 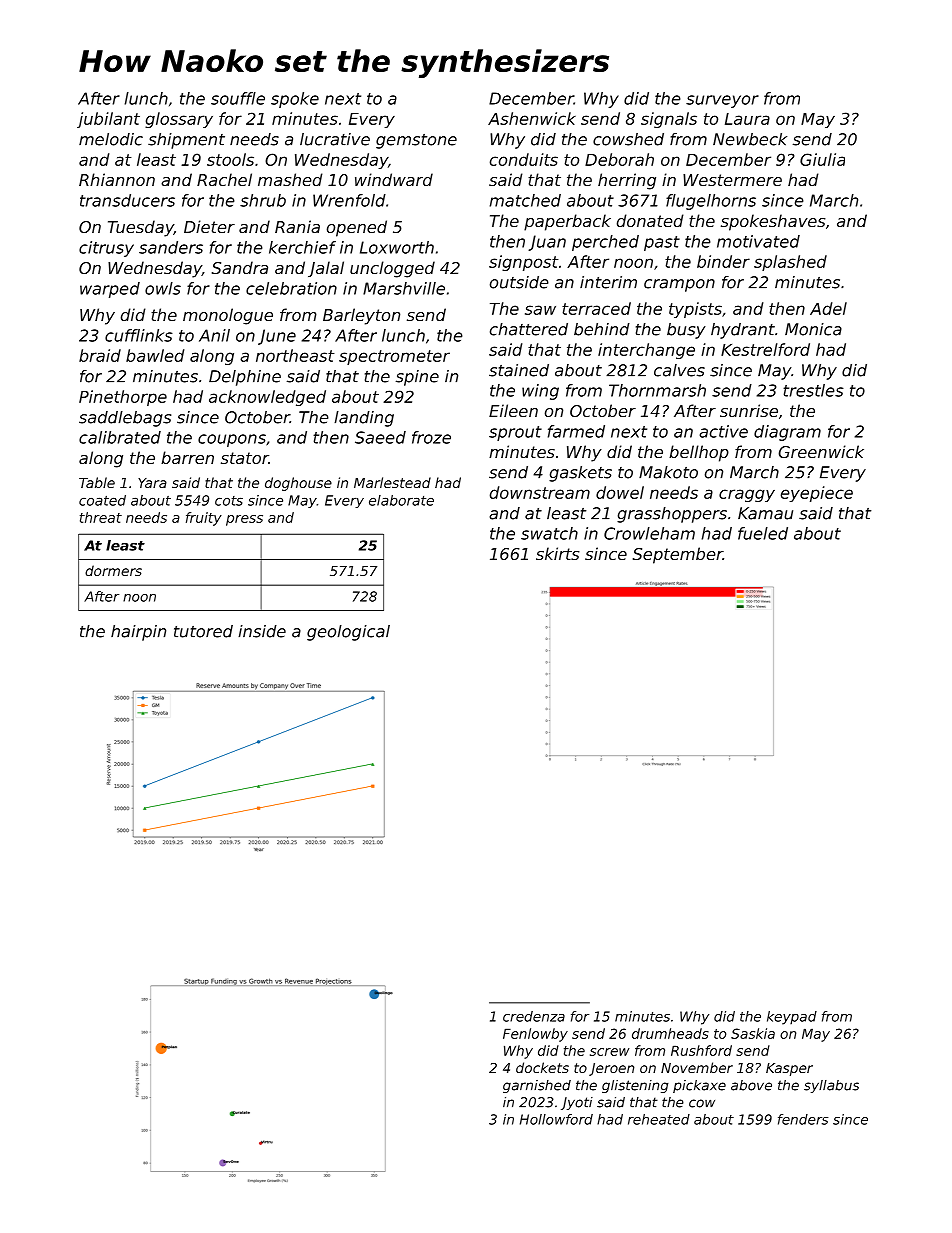 I want to click on Juan, so click(x=547, y=243).
